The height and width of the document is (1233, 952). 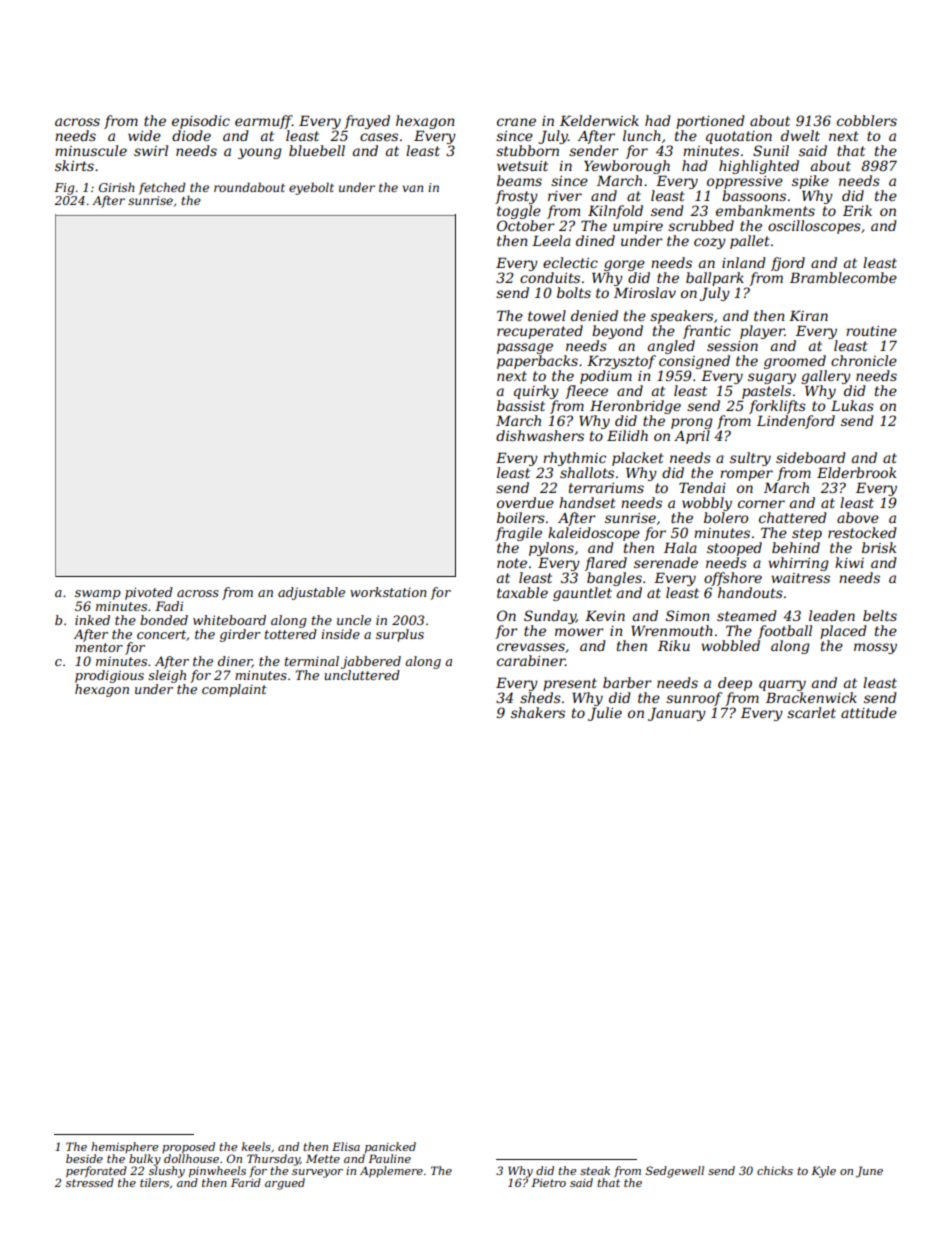 I want to click on sugary, so click(x=772, y=378).
